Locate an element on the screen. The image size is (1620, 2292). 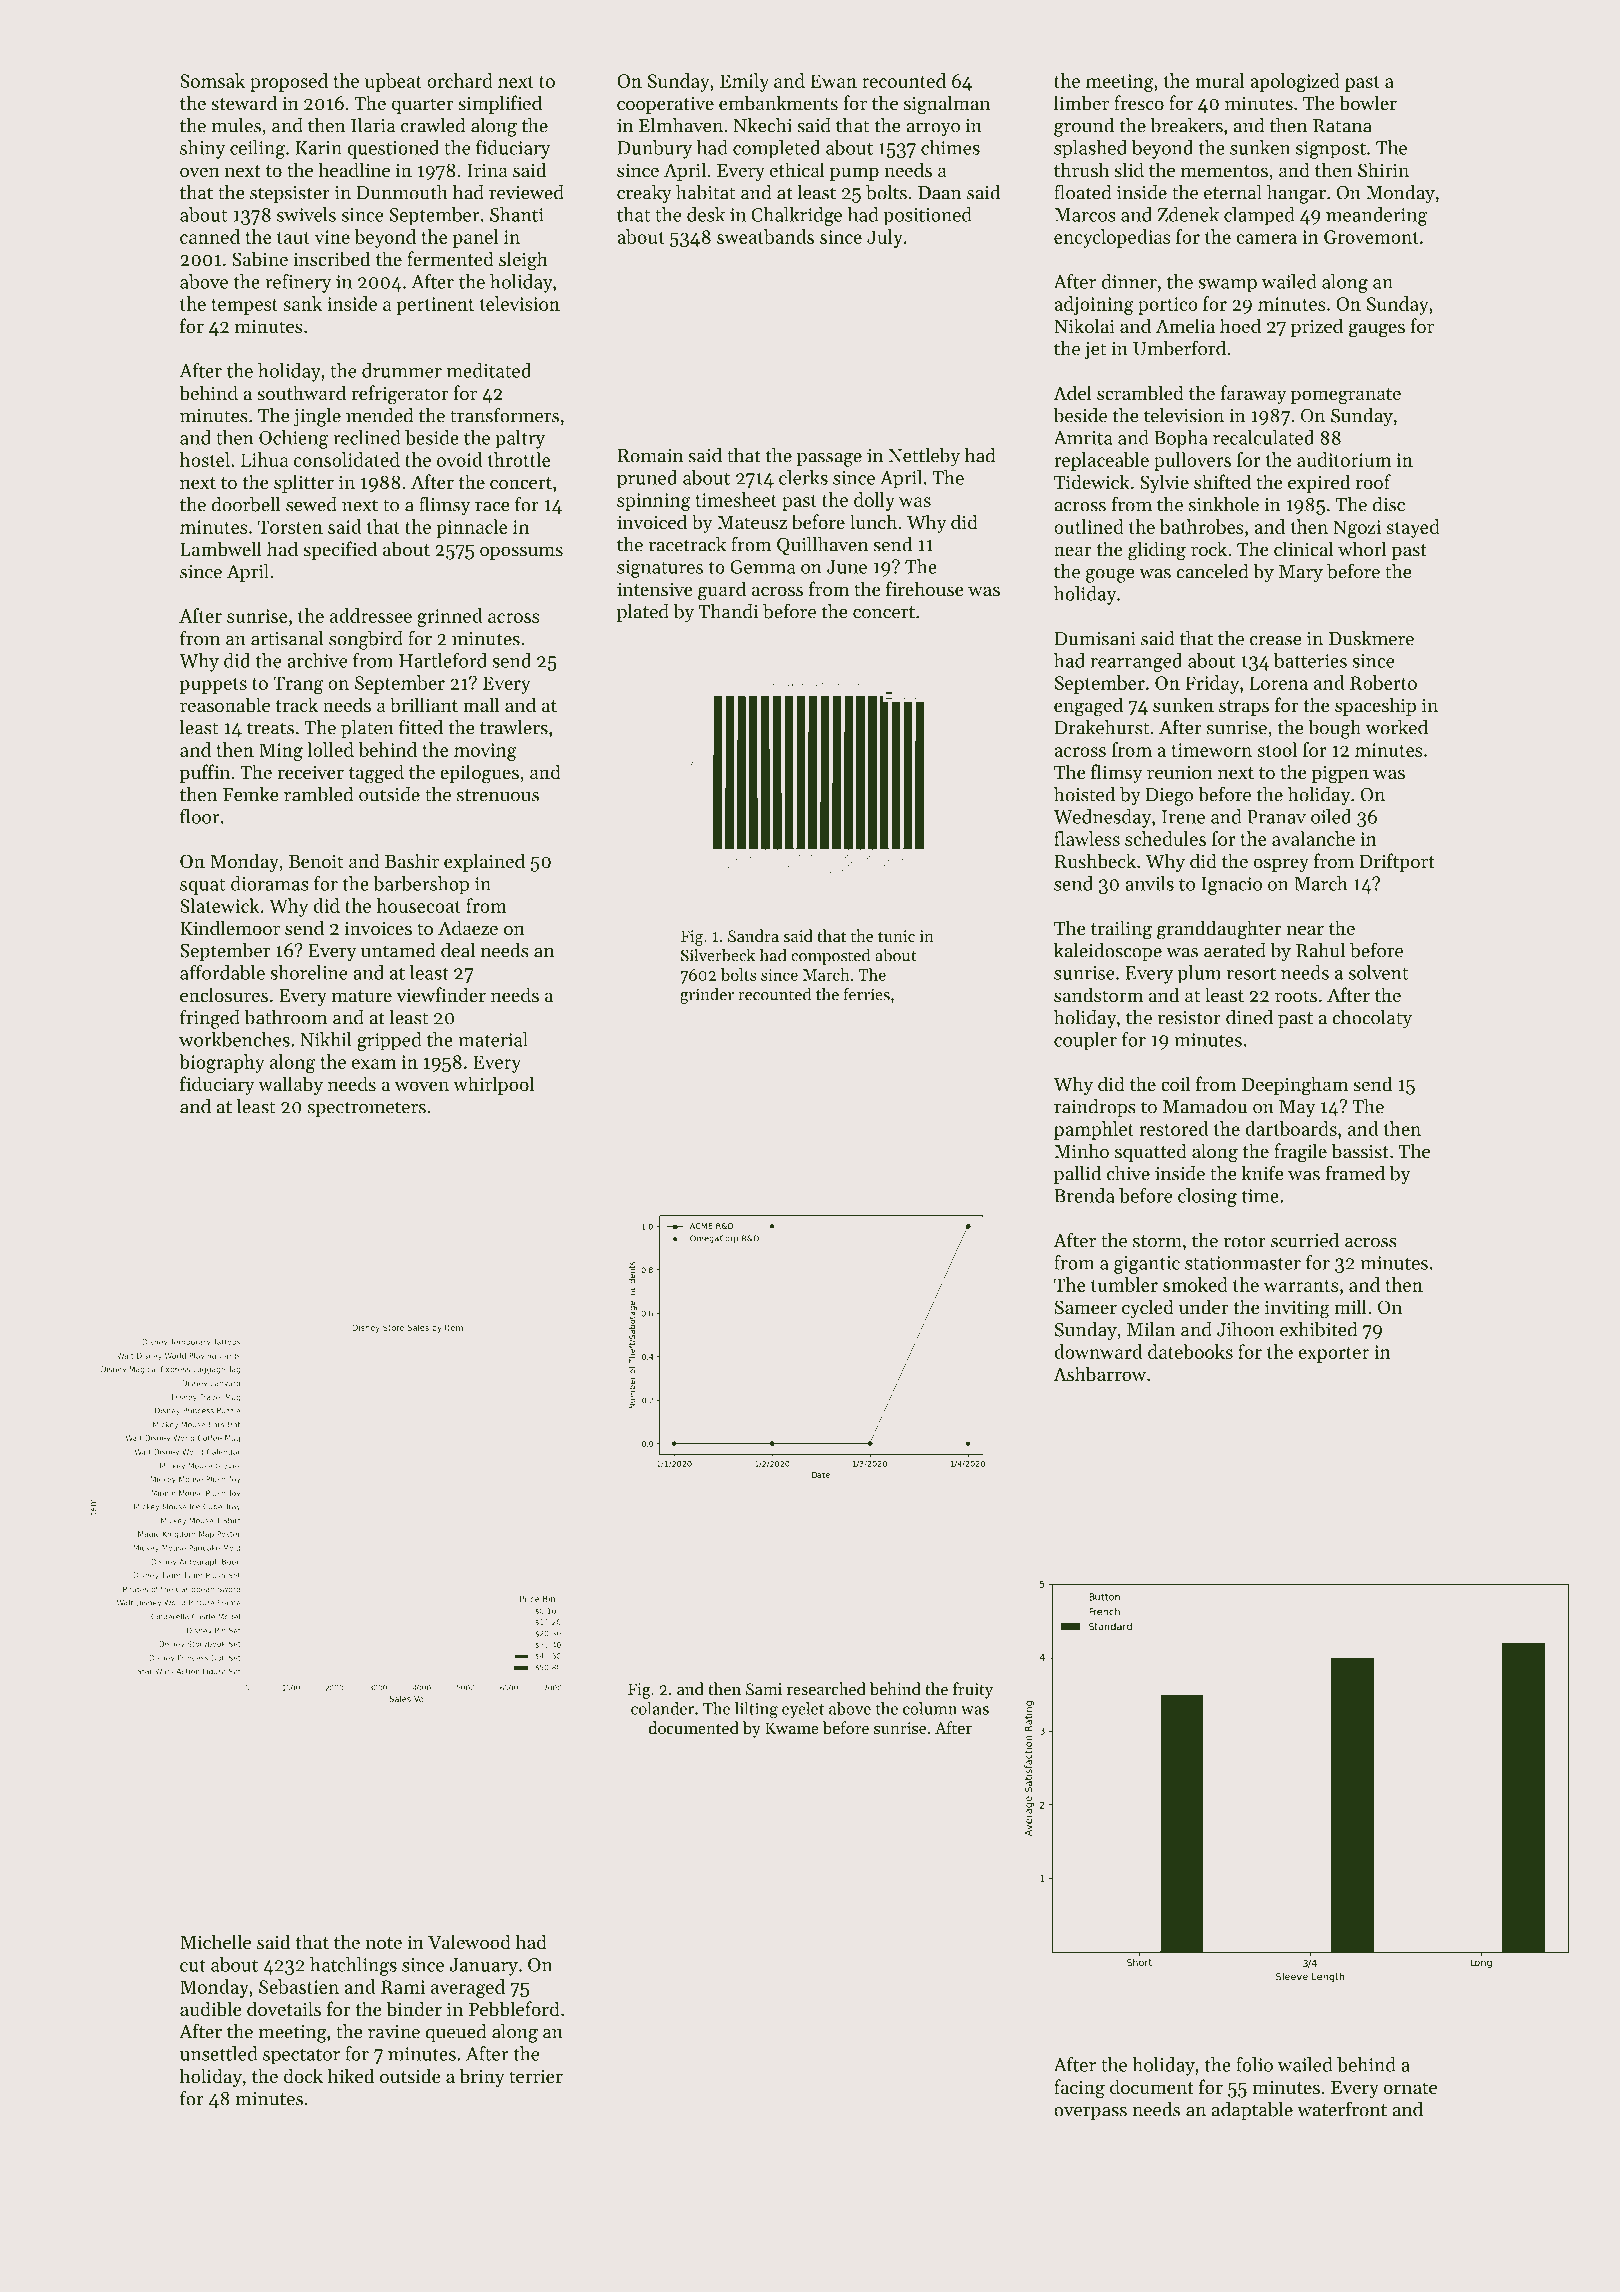
terrier is located at coordinates (536, 2076).
